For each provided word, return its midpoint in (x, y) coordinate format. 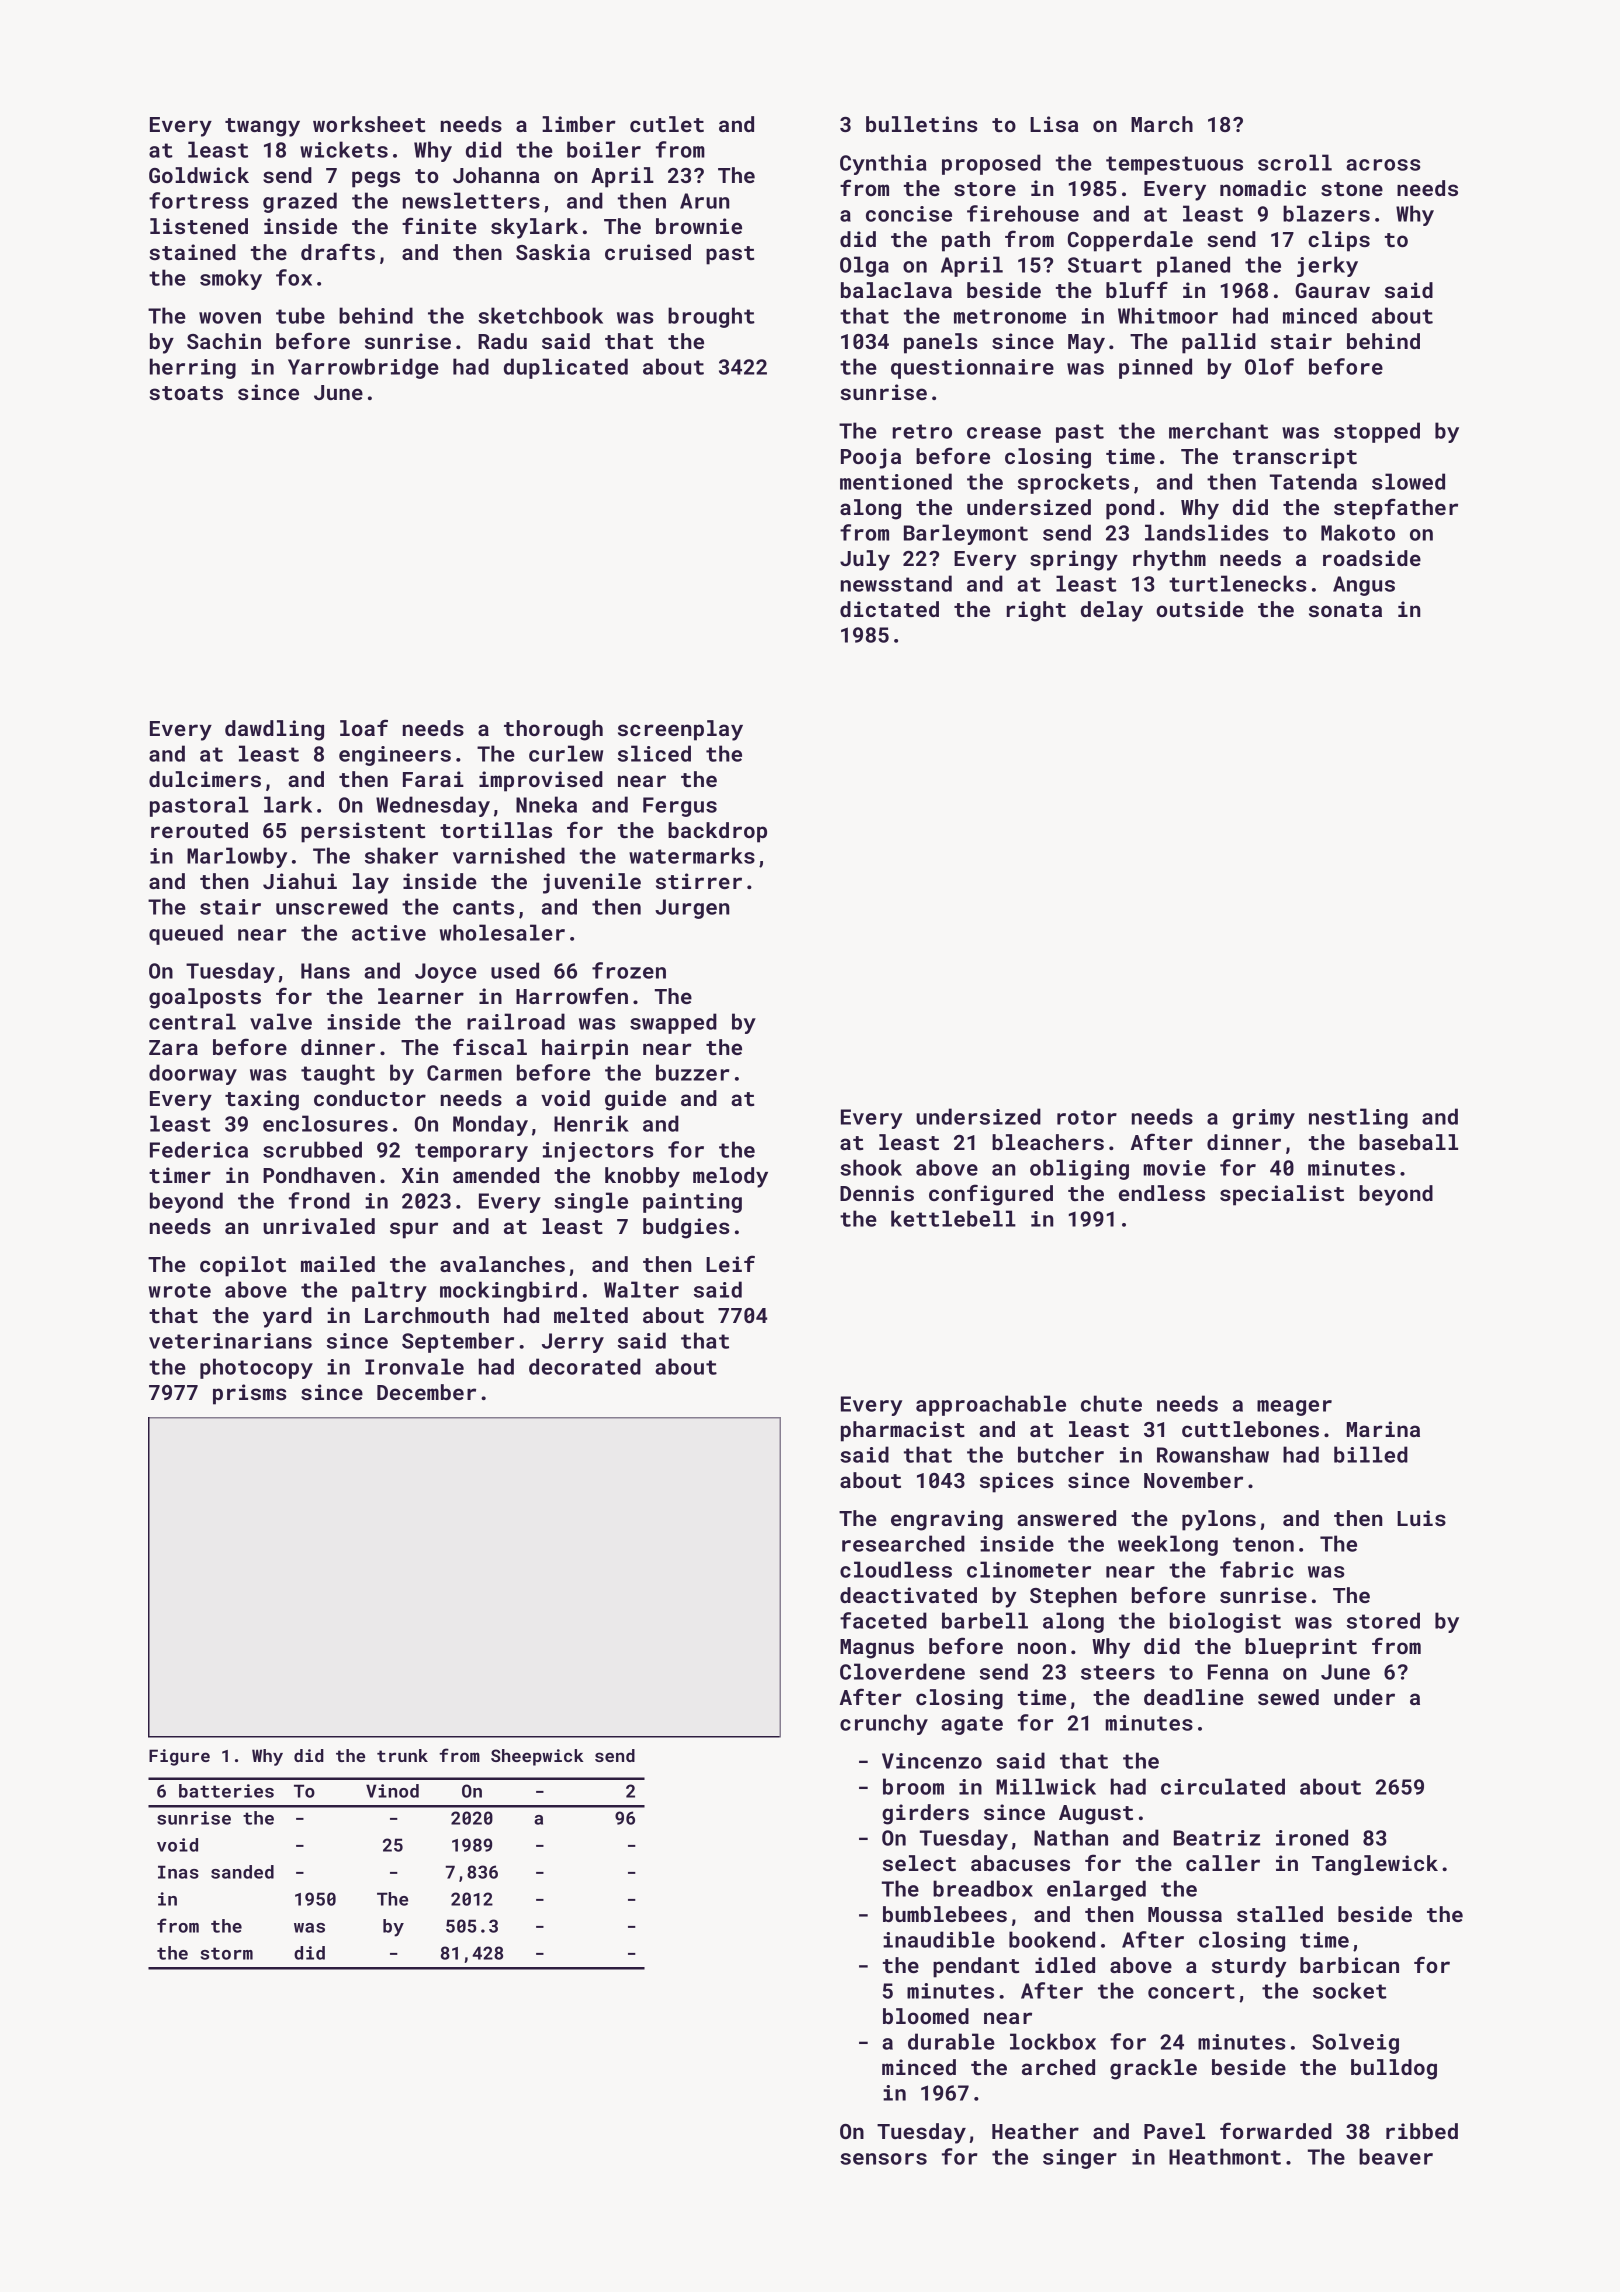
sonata (1345, 610)
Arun (704, 201)
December (426, 1392)
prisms (249, 1394)
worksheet (369, 124)
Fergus (680, 807)
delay (1112, 611)
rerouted (199, 830)
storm (227, 1953)
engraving (947, 1520)
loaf (364, 727)
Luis (1421, 1518)
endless (1162, 1193)
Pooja (871, 458)
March (1162, 124)
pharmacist (903, 1431)
